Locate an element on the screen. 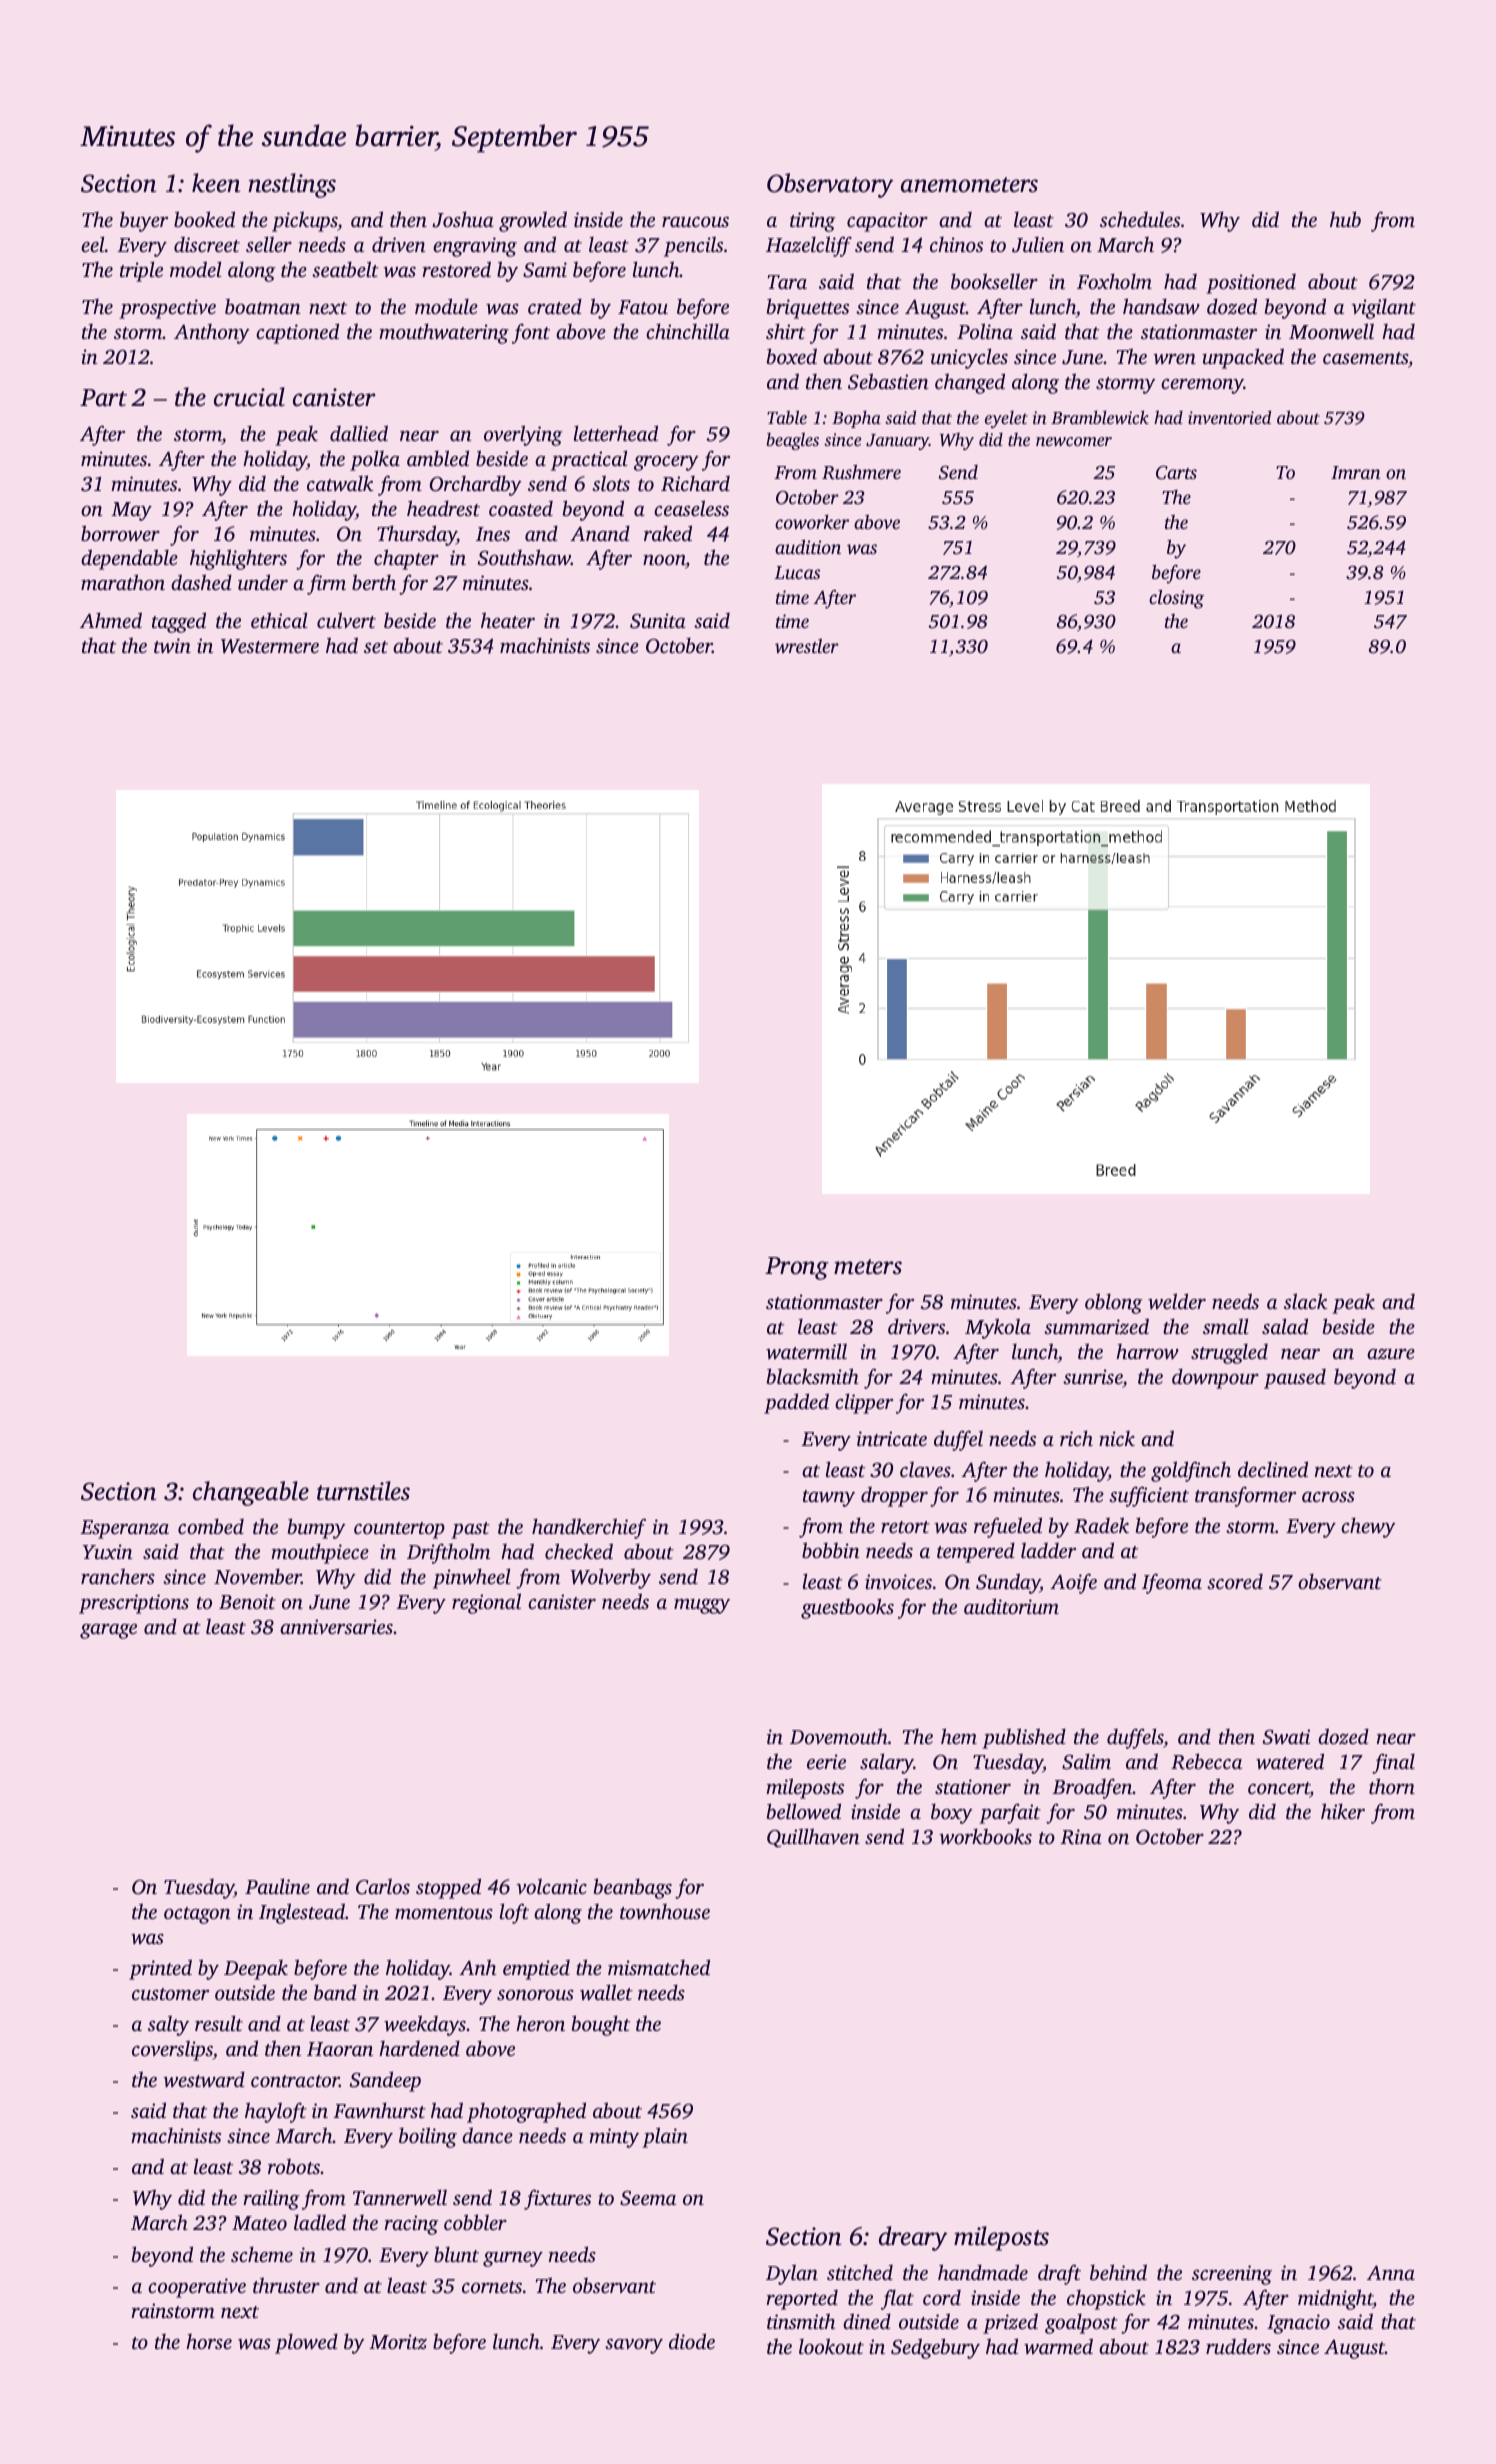 The image size is (1496, 2464). hub is located at coordinates (1345, 219).
